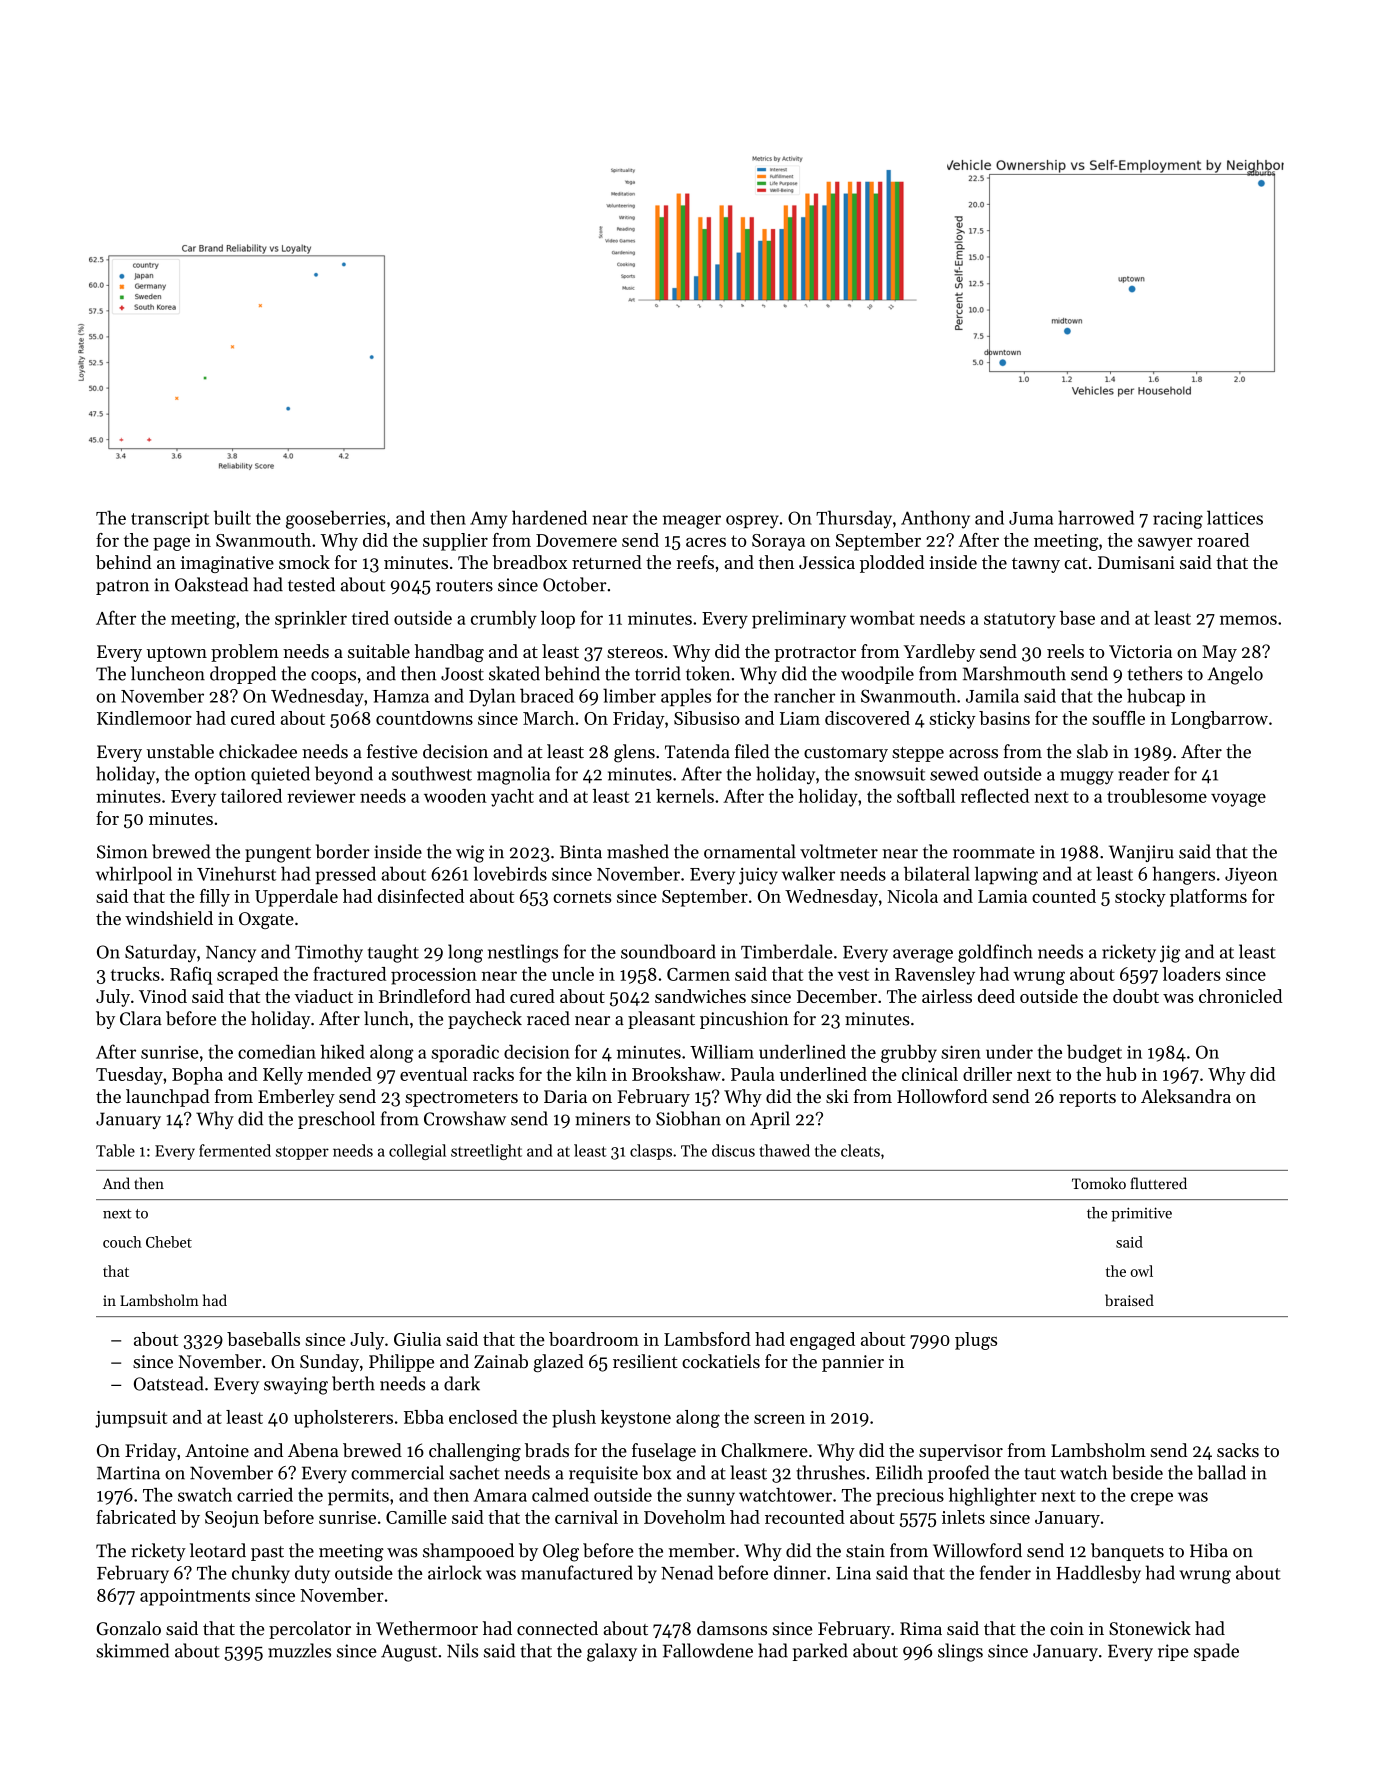 The image size is (1384, 1791). Describe the element at coordinates (122, 1242) in the document. I see `couch` at that location.
